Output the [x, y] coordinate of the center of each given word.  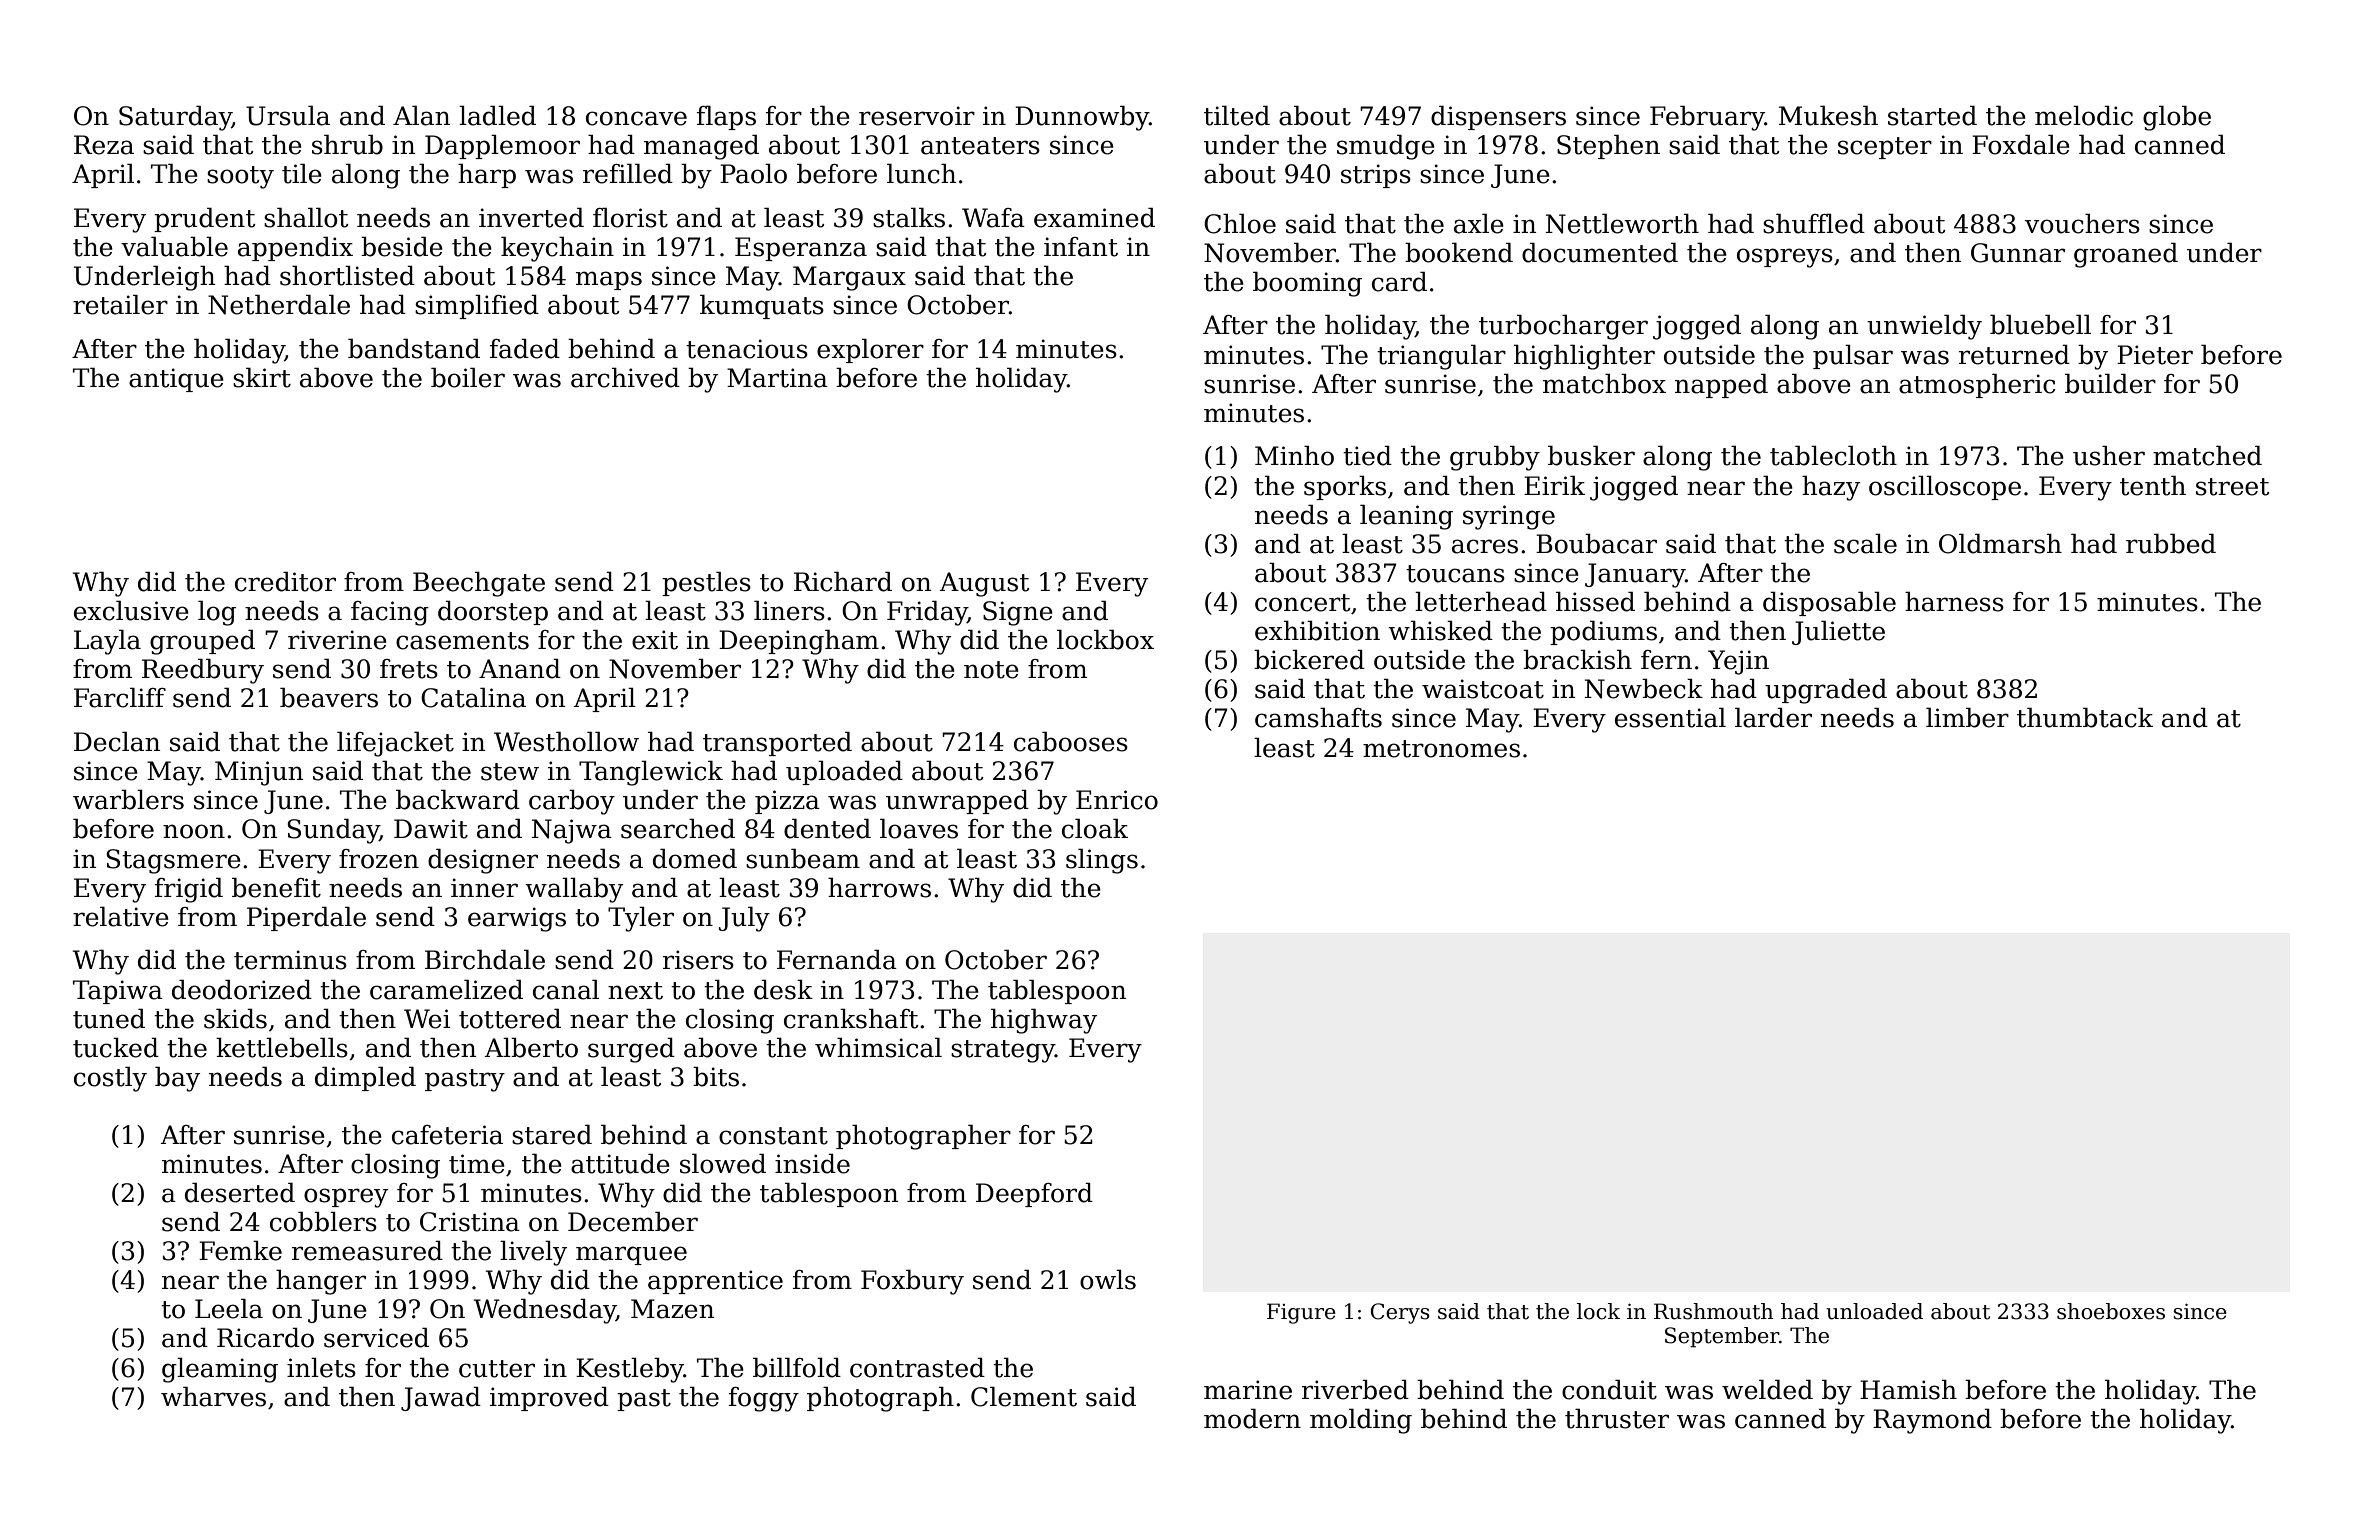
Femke [240, 1250]
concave [636, 118]
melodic [2084, 115]
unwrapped [957, 801]
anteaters [980, 146]
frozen [379, 859]
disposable [1829, 603]
